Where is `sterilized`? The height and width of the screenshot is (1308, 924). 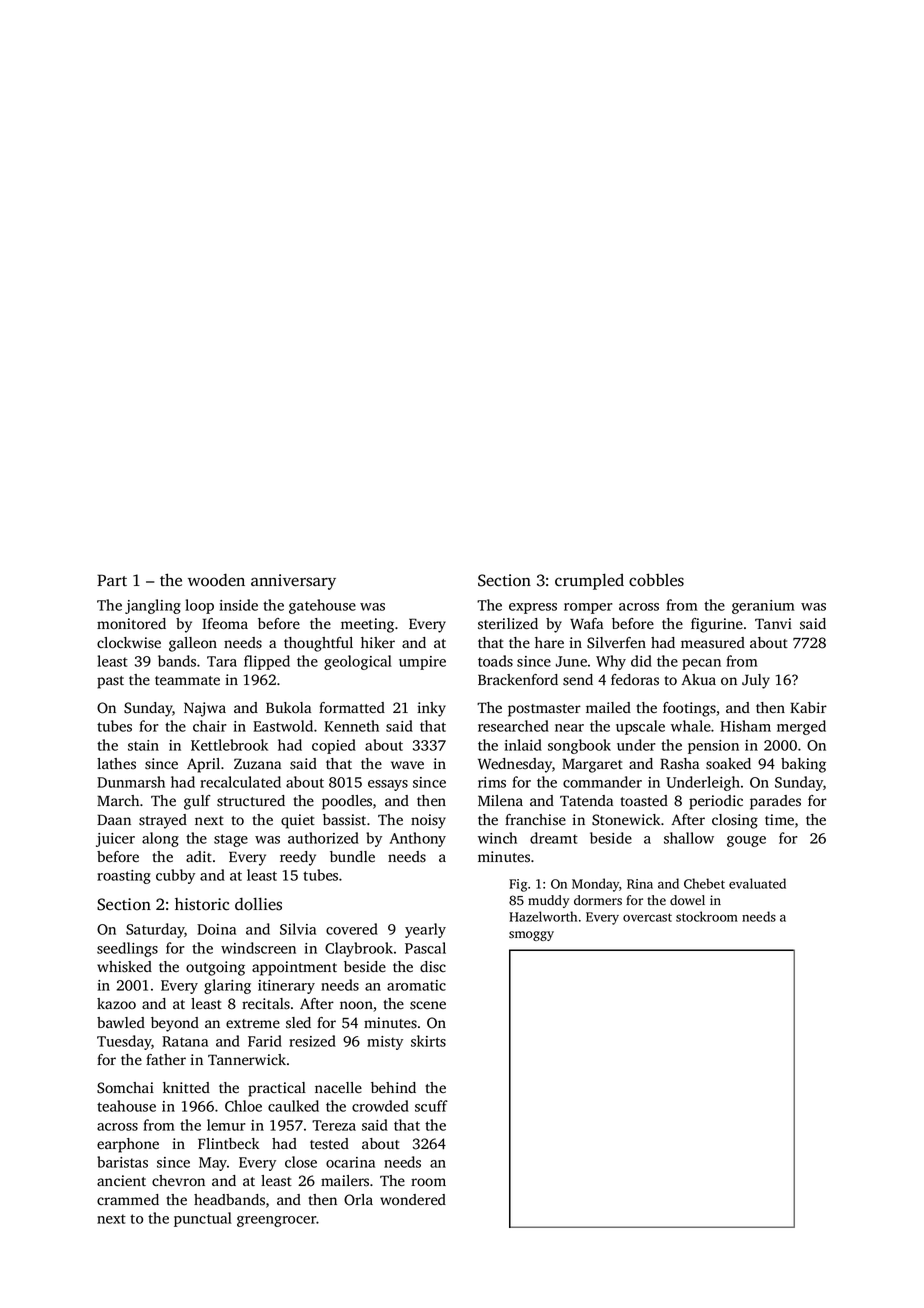
sterilized is located at coordinates (508, 624).
